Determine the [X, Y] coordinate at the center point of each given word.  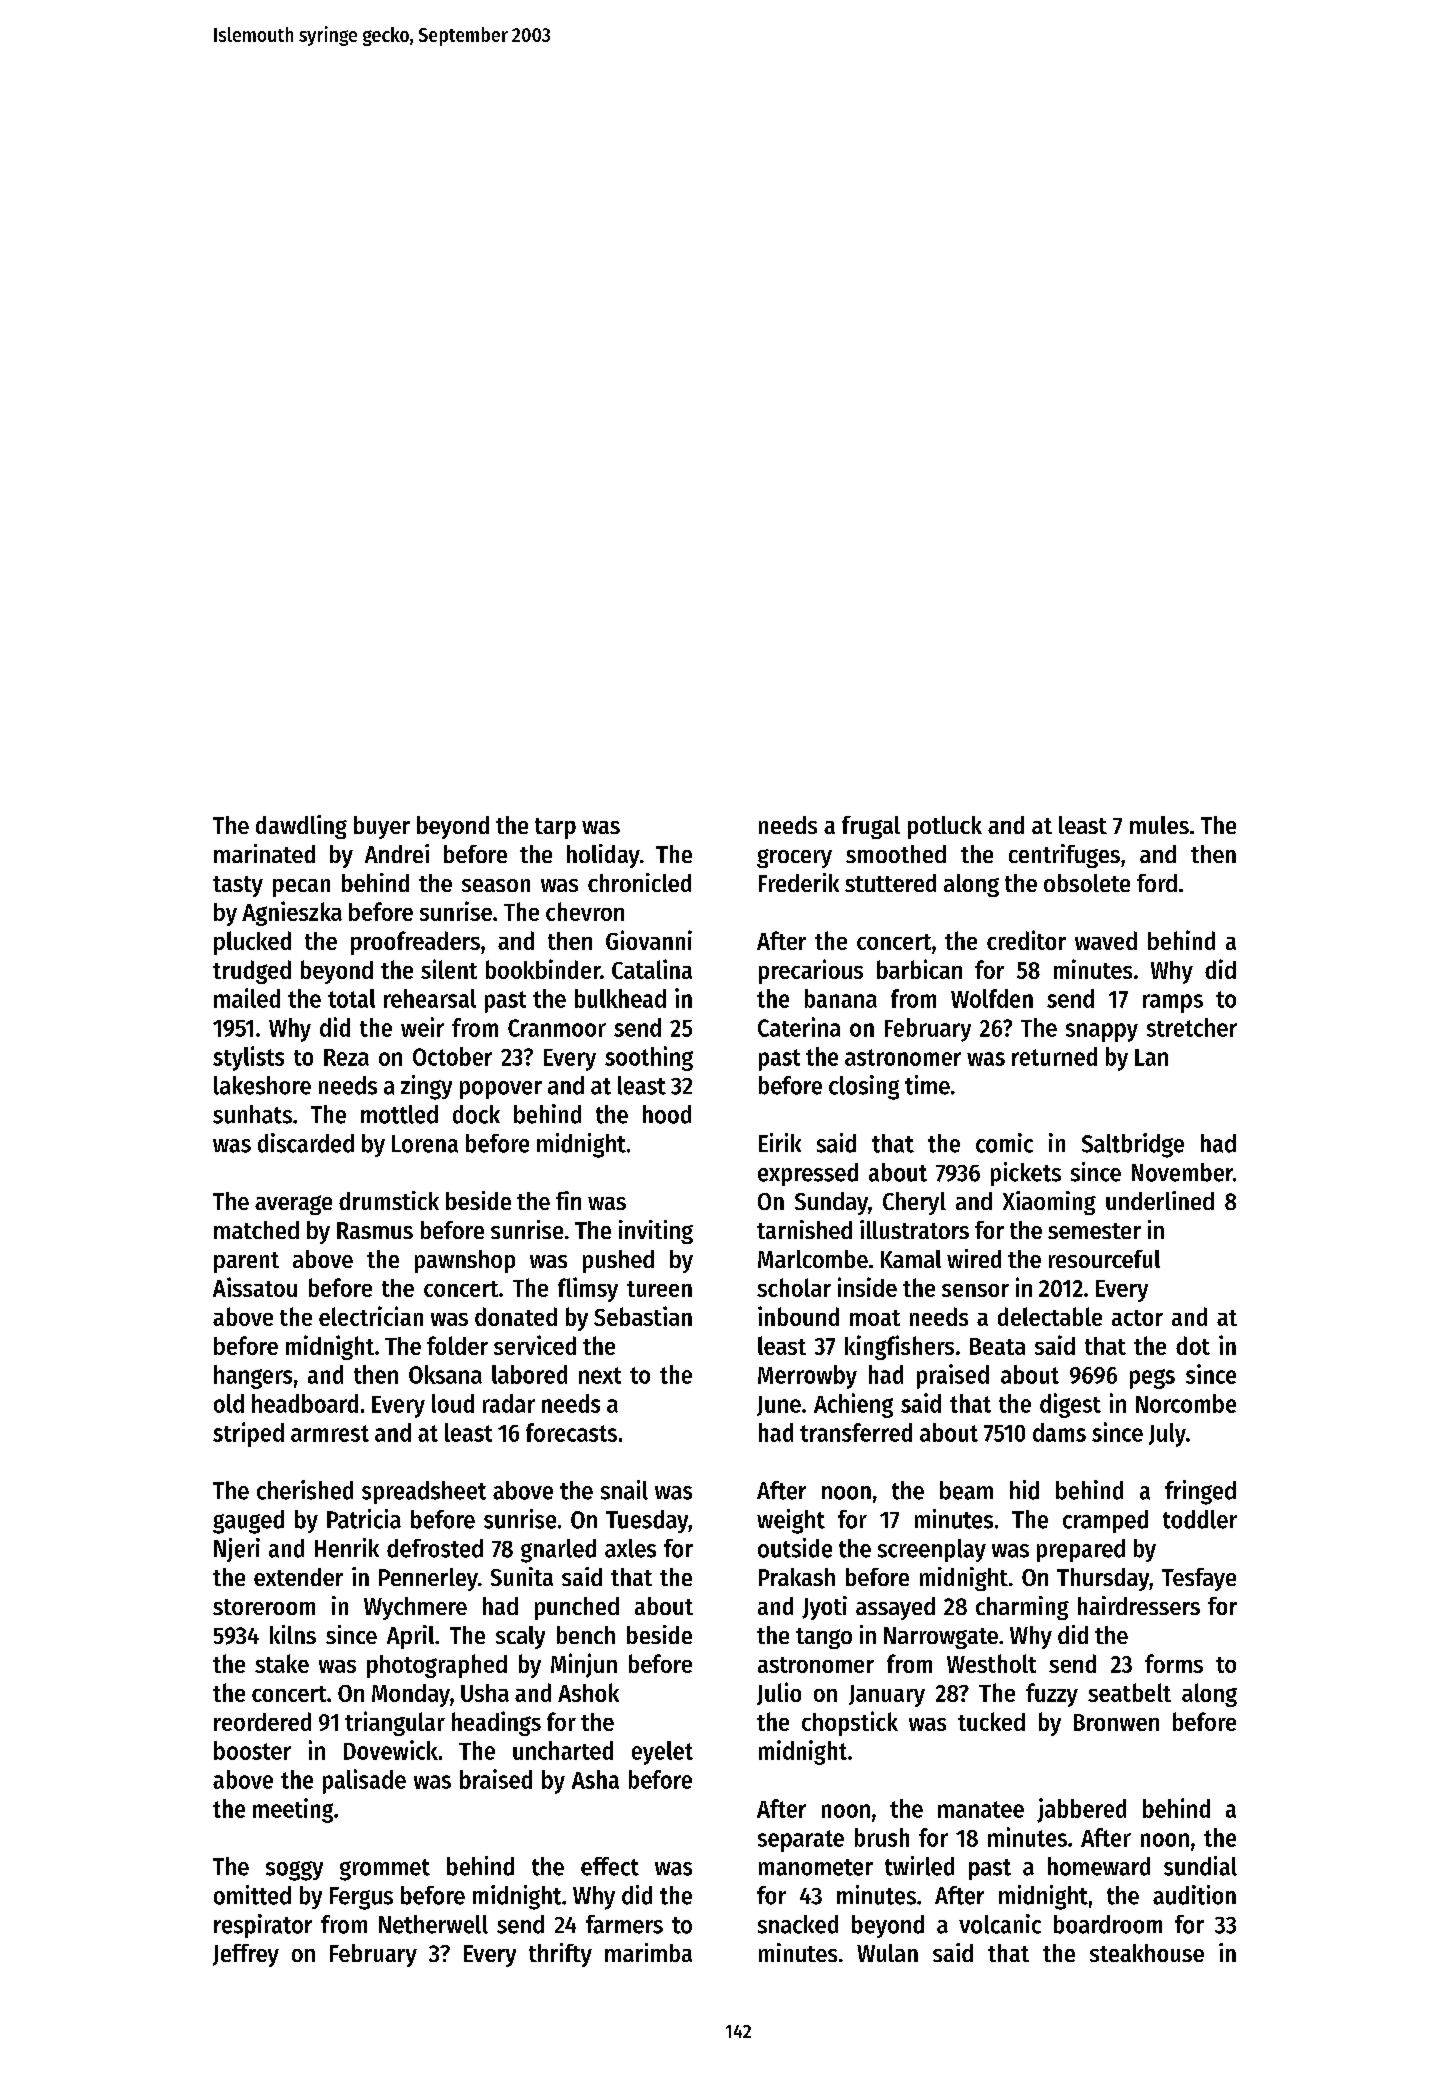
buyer [382, 827]
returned [1054, 1056]
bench [586, 1635]
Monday [411, 1695]
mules [1159, 825]
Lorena [425, 1144]
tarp [555, 828]
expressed [808, 1174]
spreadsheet [424, 1492]
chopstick [850, 1723]
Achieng [853, 1405]
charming [1022, 1608]
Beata [997, 1346]
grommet [385, 1870]
